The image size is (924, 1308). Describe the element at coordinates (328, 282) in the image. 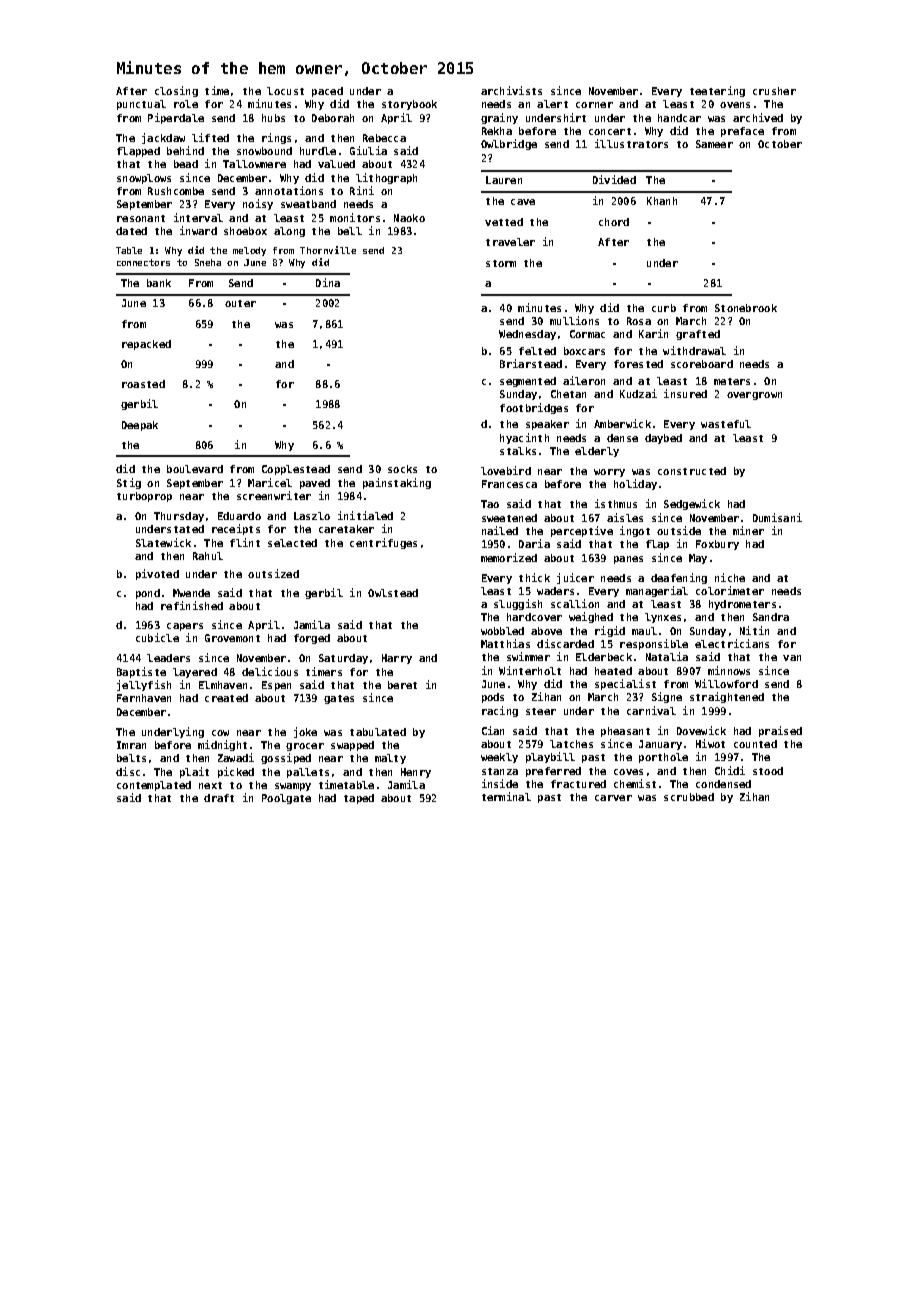

I see `Dina` at that location.
